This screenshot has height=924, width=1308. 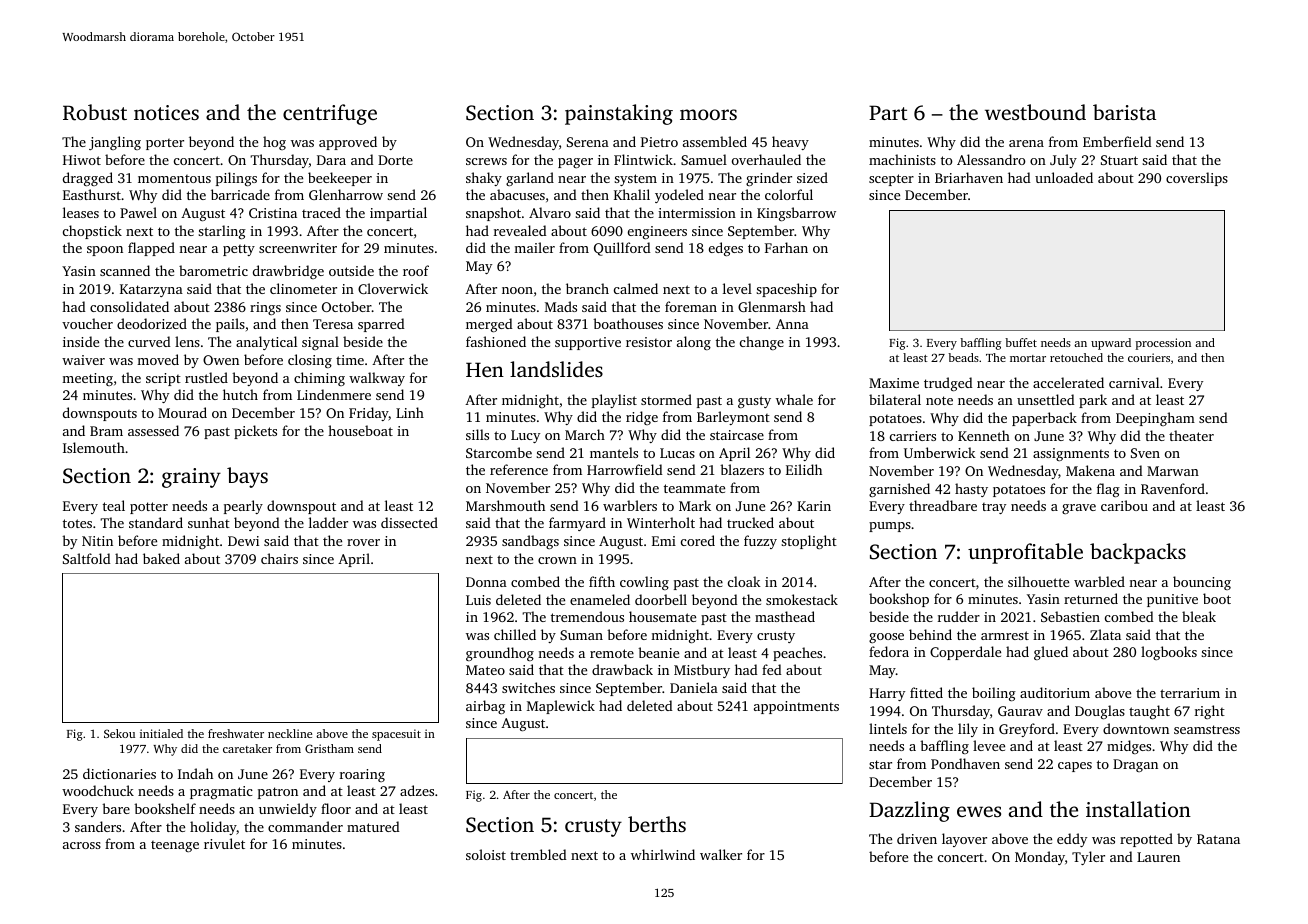 I want to click on pilings, so click(x=236, y=179).
